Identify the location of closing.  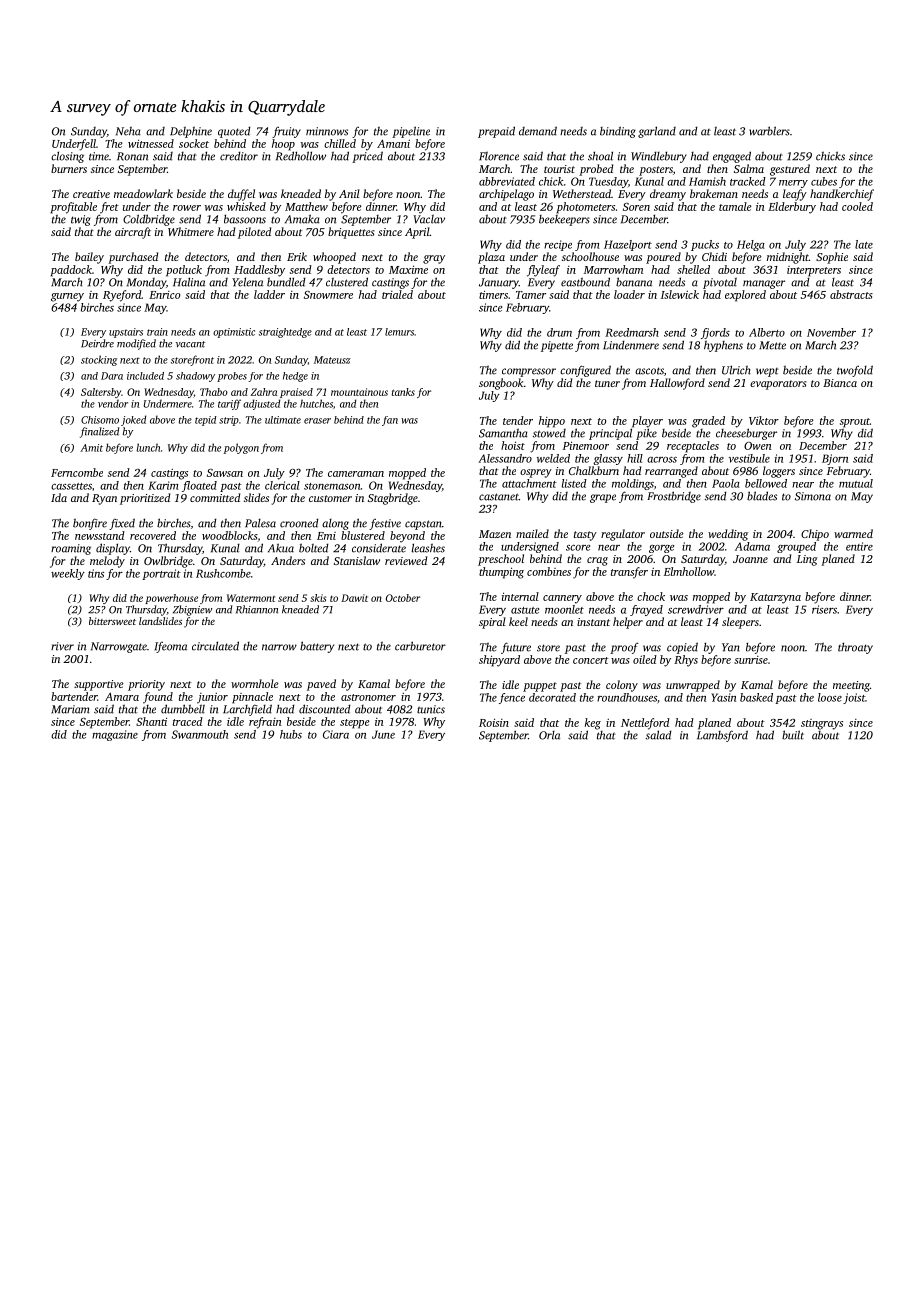
(67, 157).
